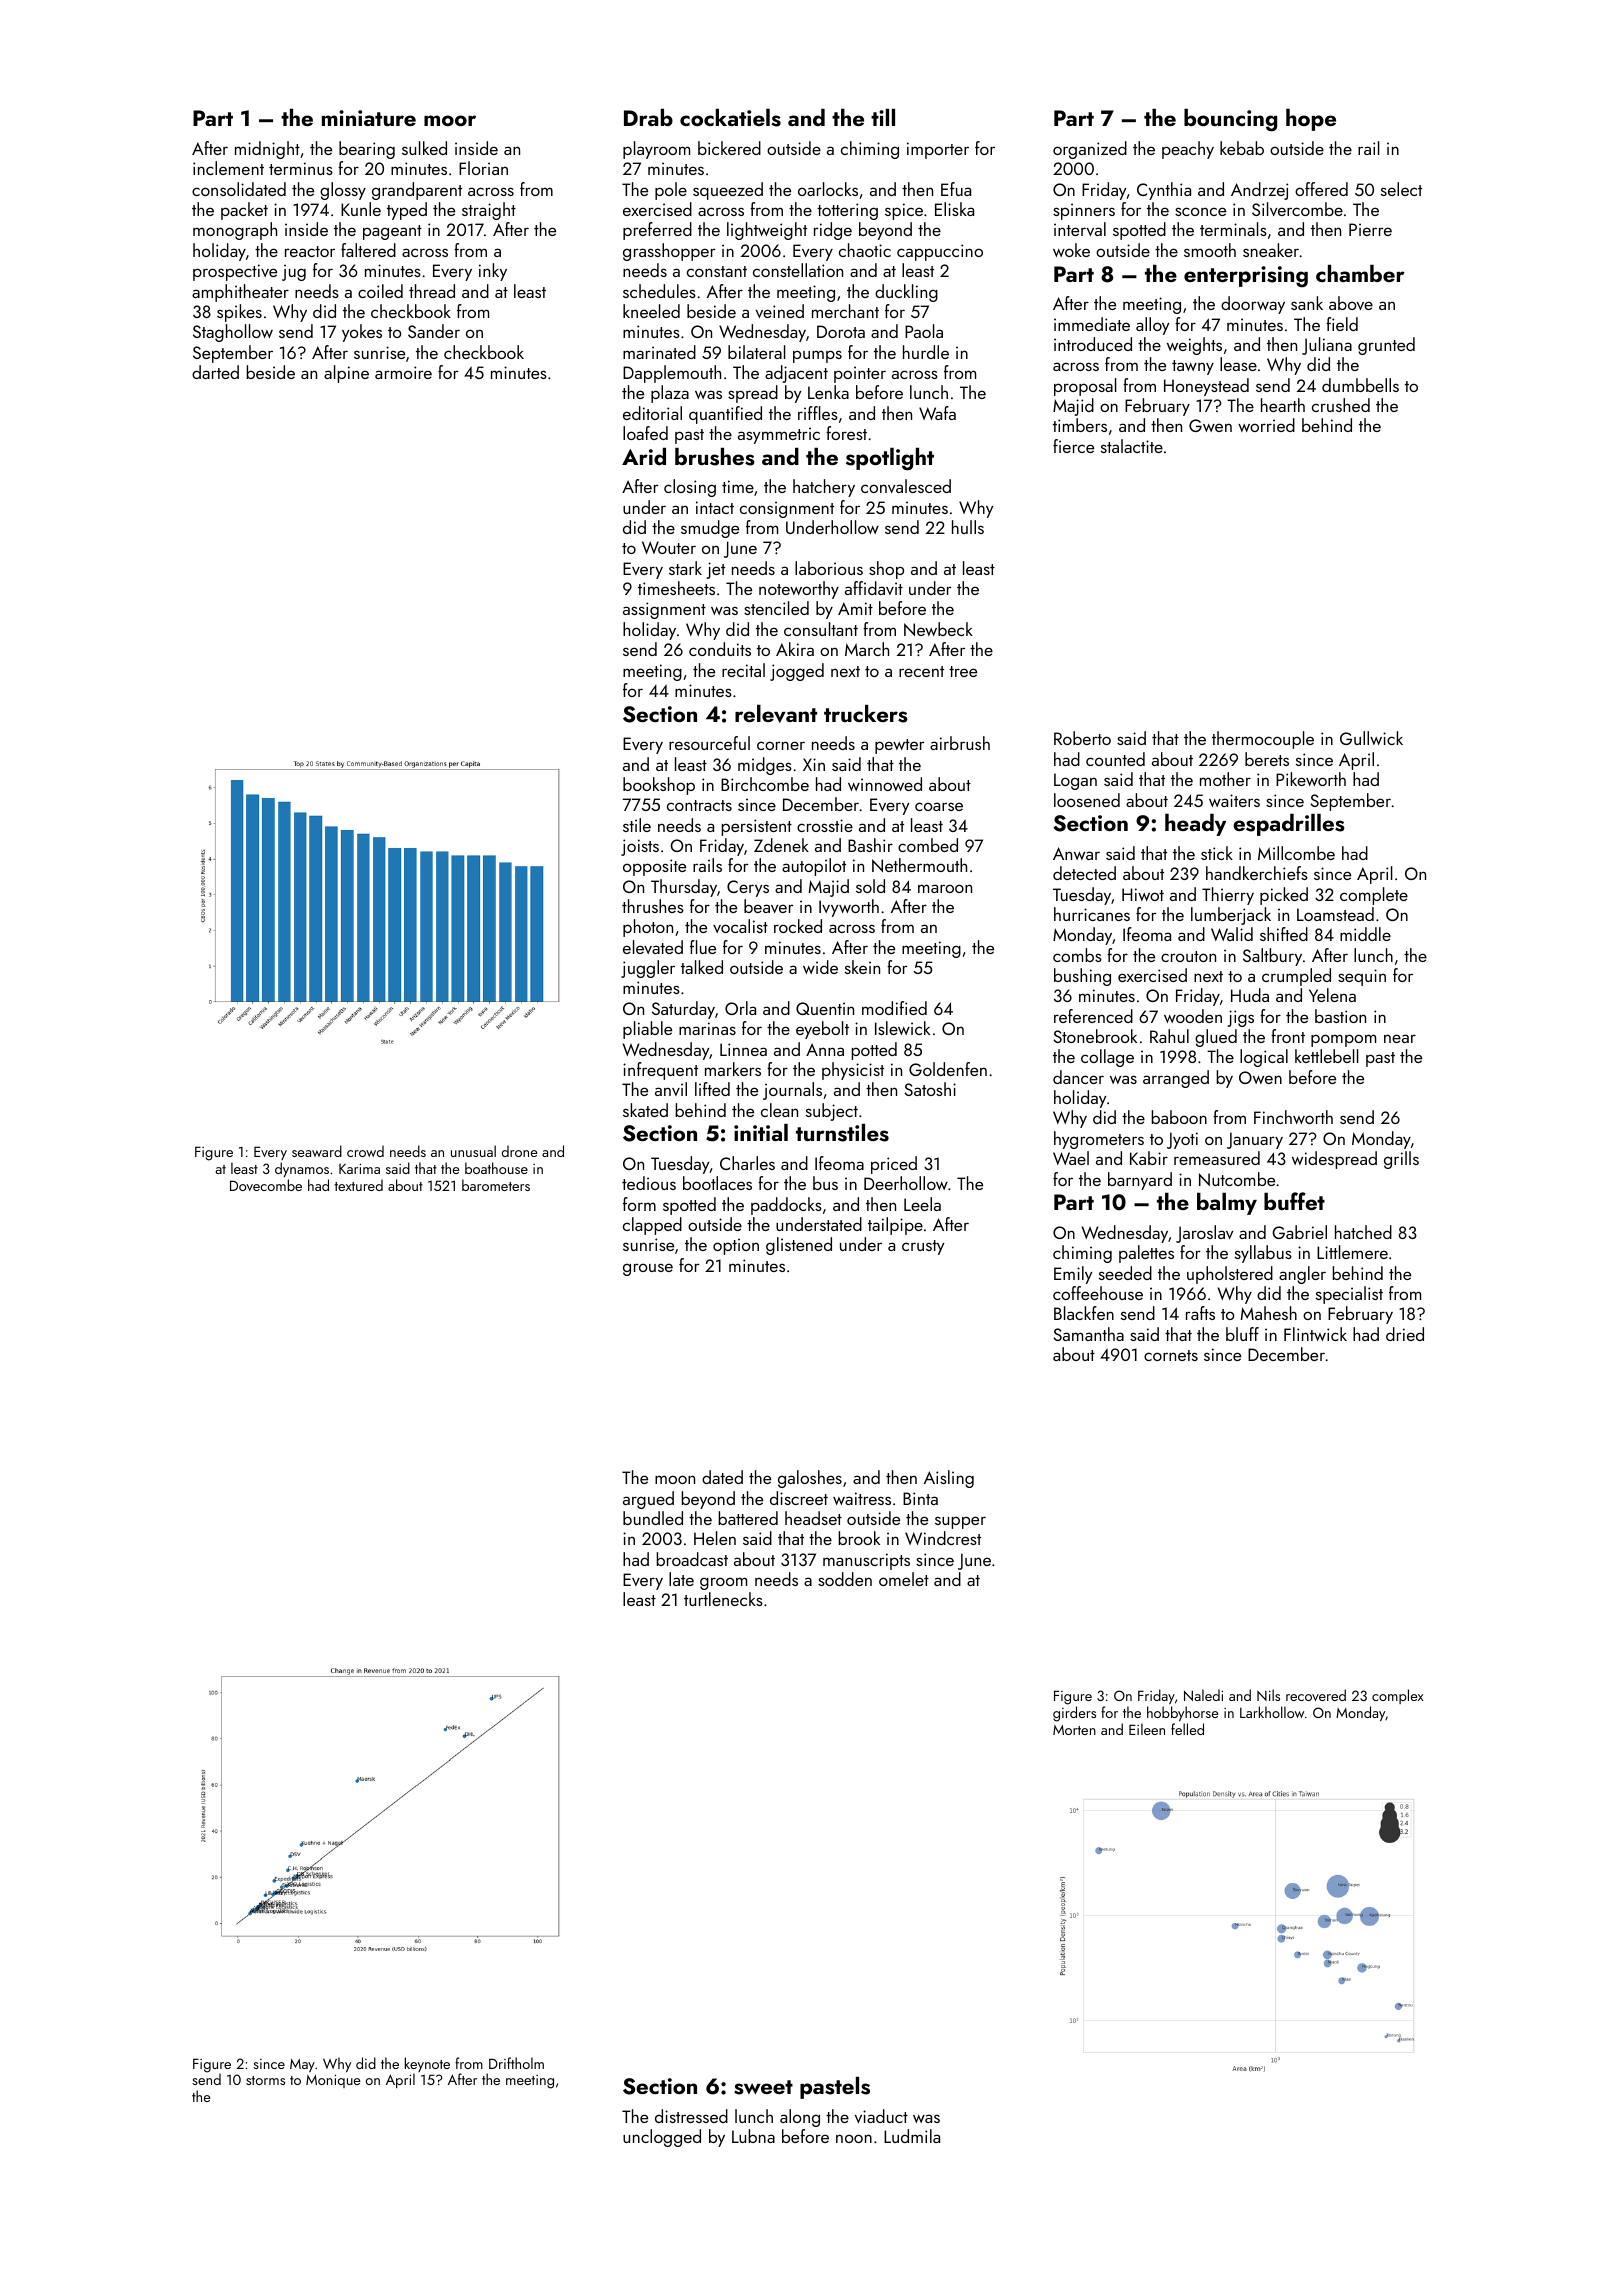 The height and width of the page is (2292, 1620). What do you see at coordinates (640, 847) in the page?
I see `joists` at bounding box center [640, 847].
